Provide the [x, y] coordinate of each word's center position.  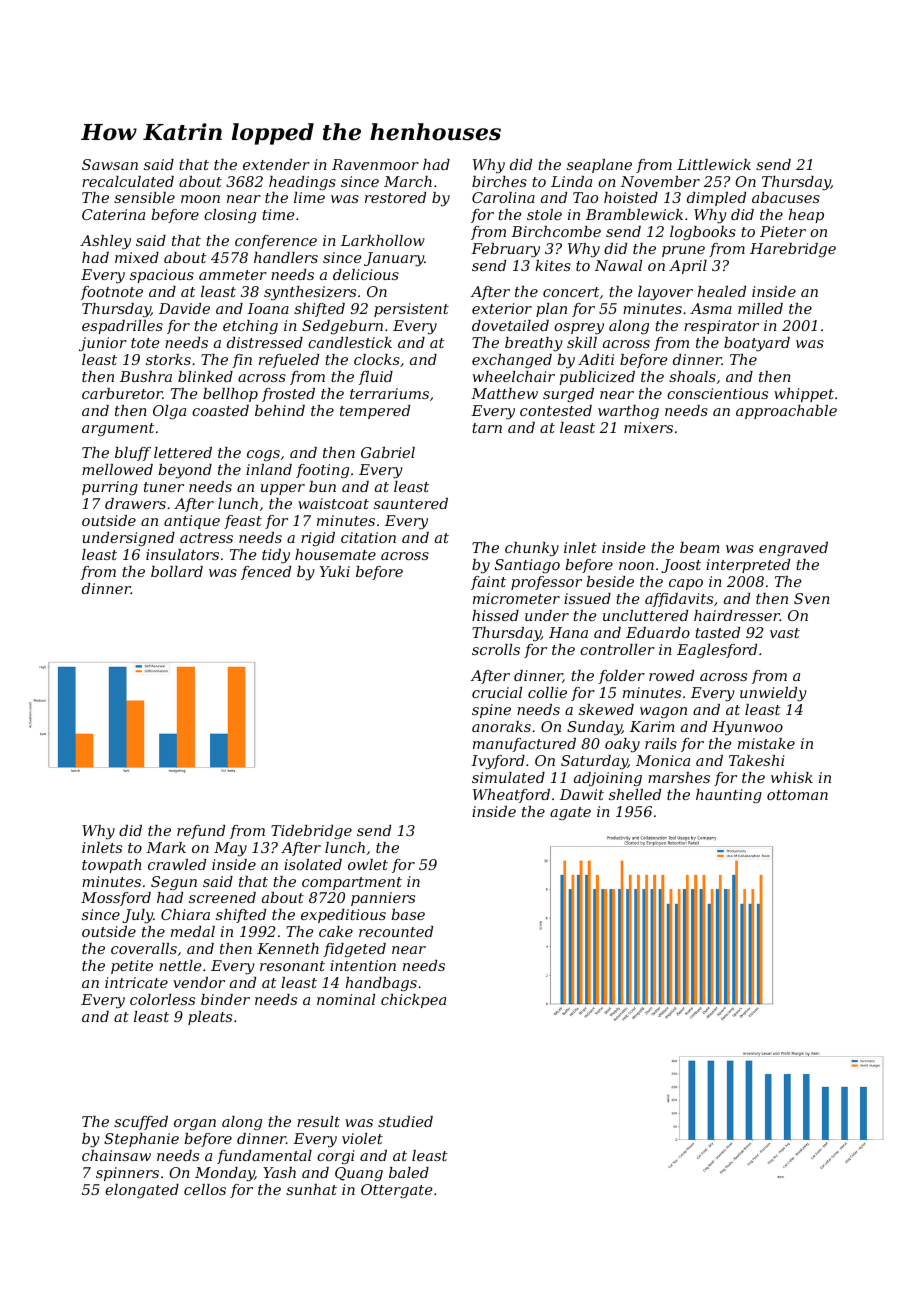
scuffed [141, 1123]
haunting [729, 796]
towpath [111, 866]
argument [118, 430]
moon [200, 199]
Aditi [596, 359]
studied [405, 1121]
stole [544, 214]
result [318, 1121]
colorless [162, 999]
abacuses [786, 197]
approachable [786, 412]
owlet [368, 864]
